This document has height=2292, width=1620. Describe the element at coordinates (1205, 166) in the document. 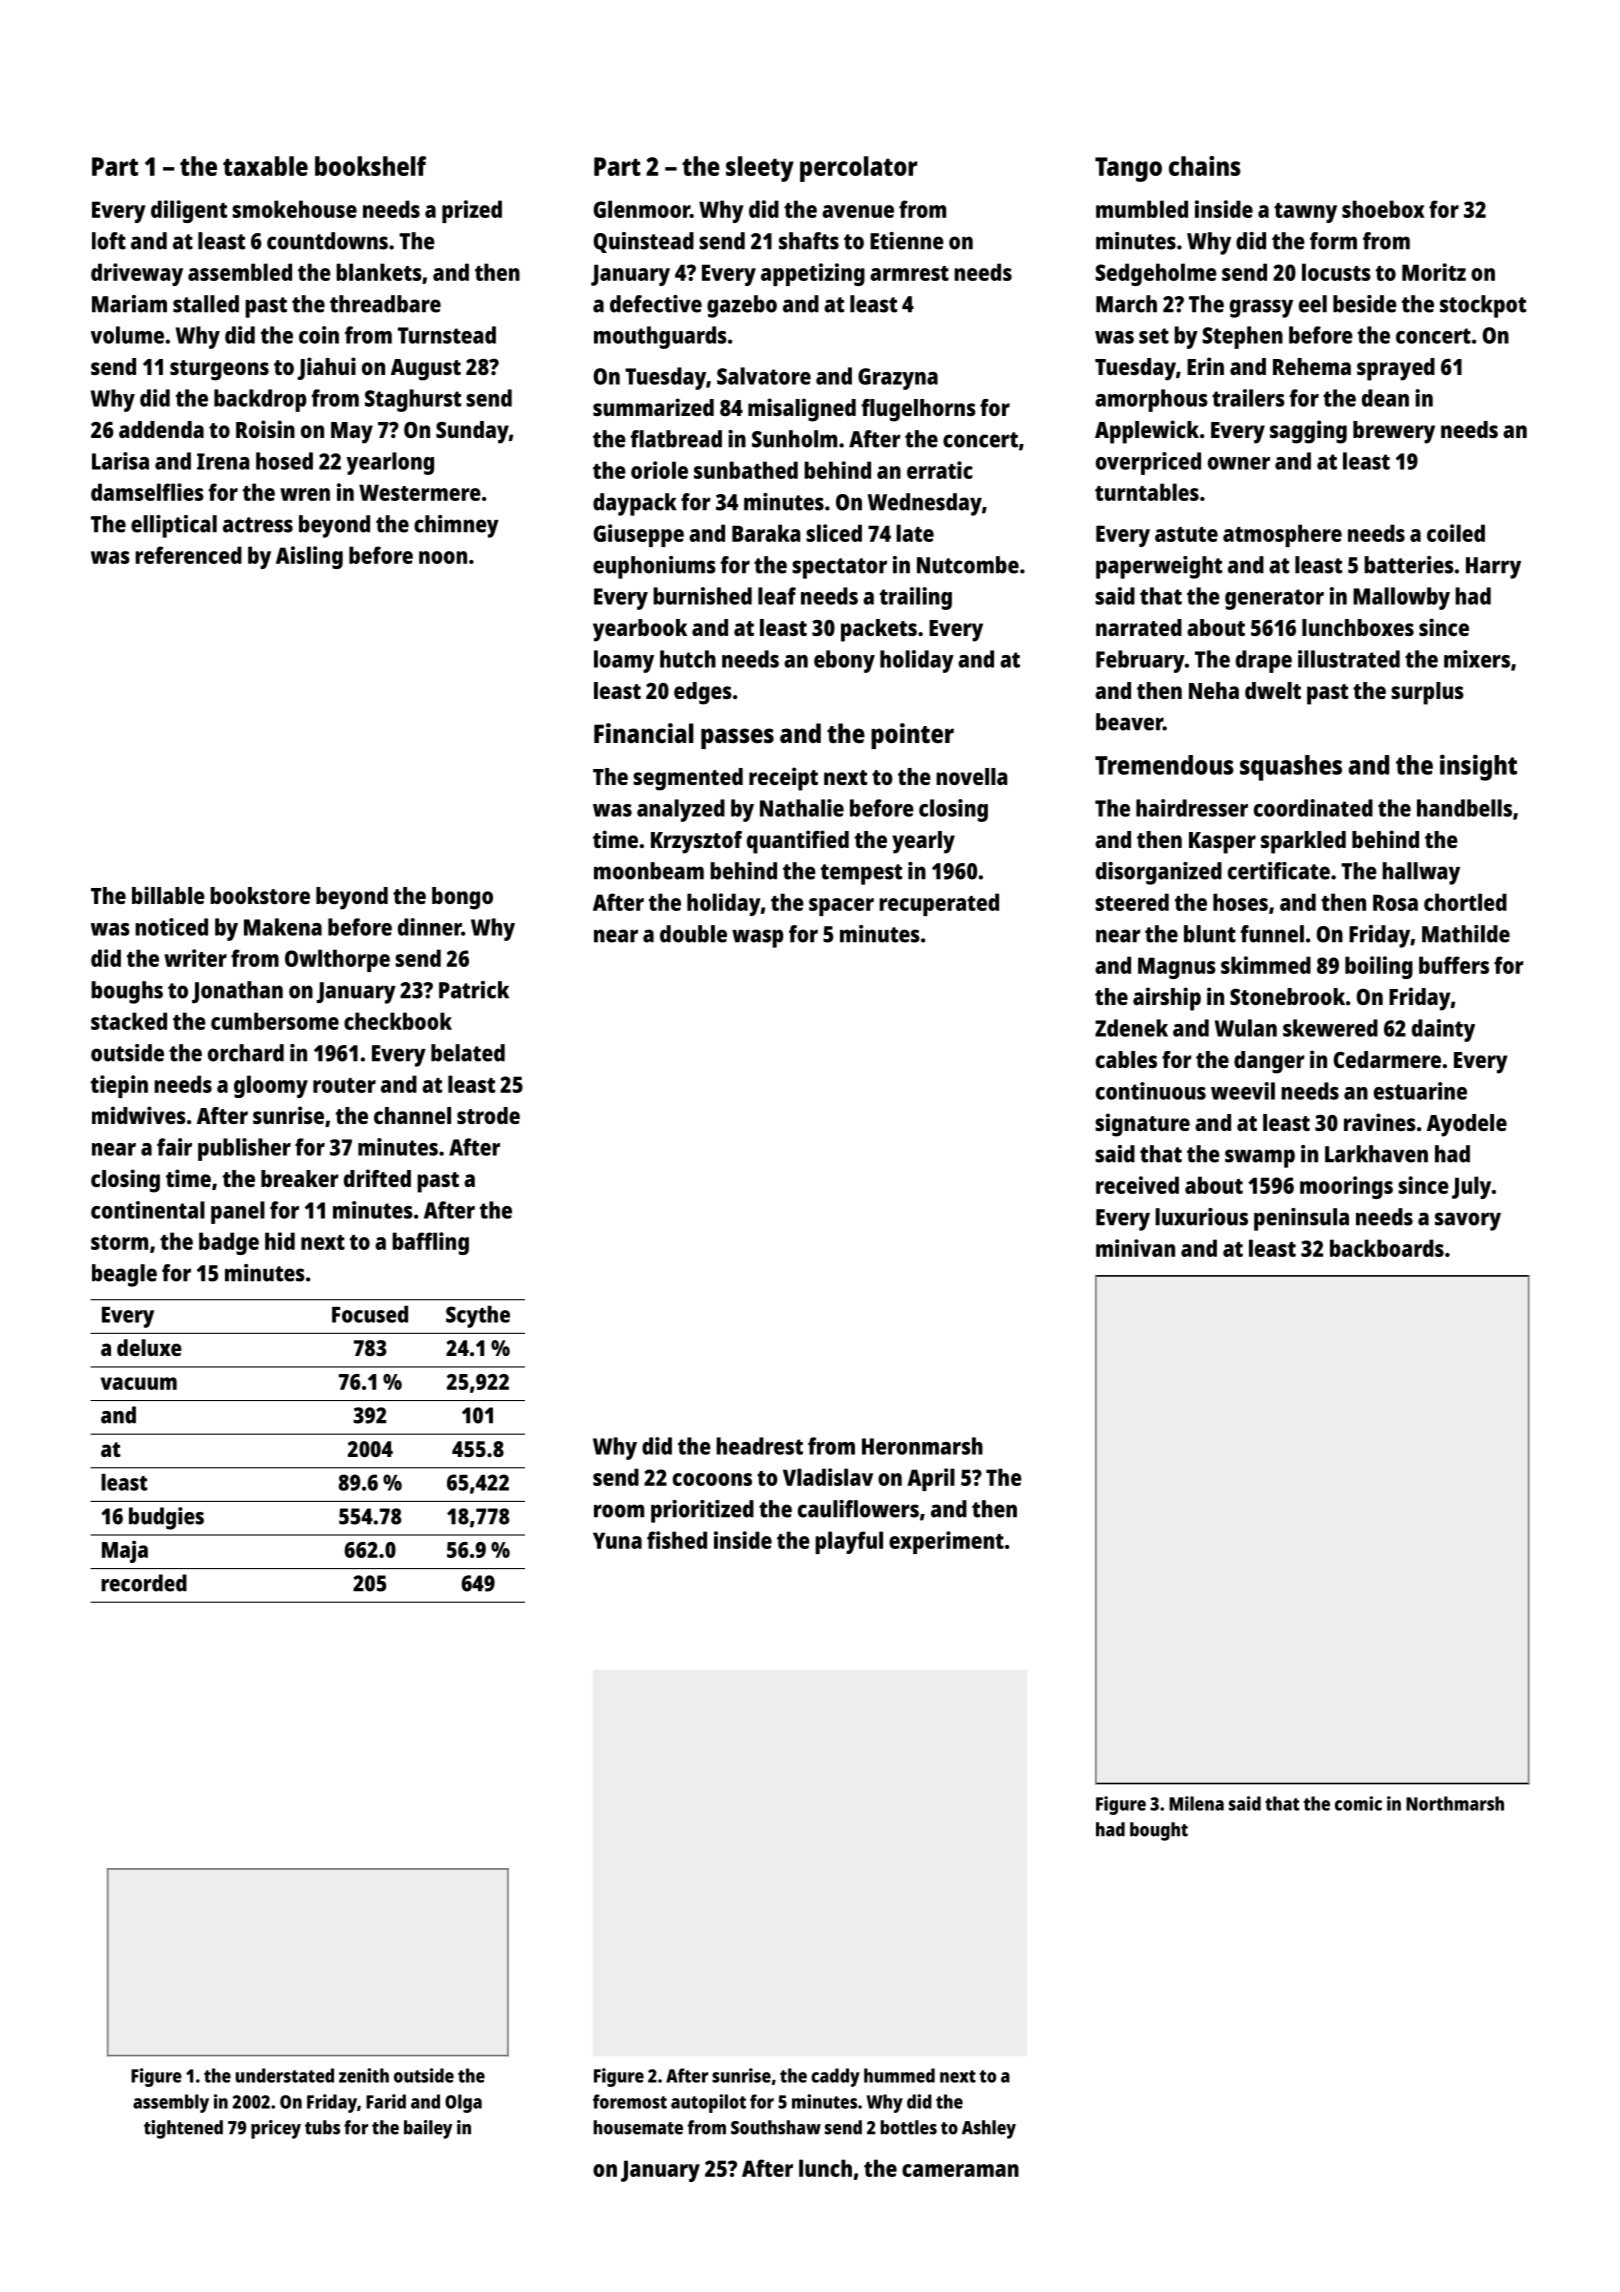

I see `chains` at that location.
